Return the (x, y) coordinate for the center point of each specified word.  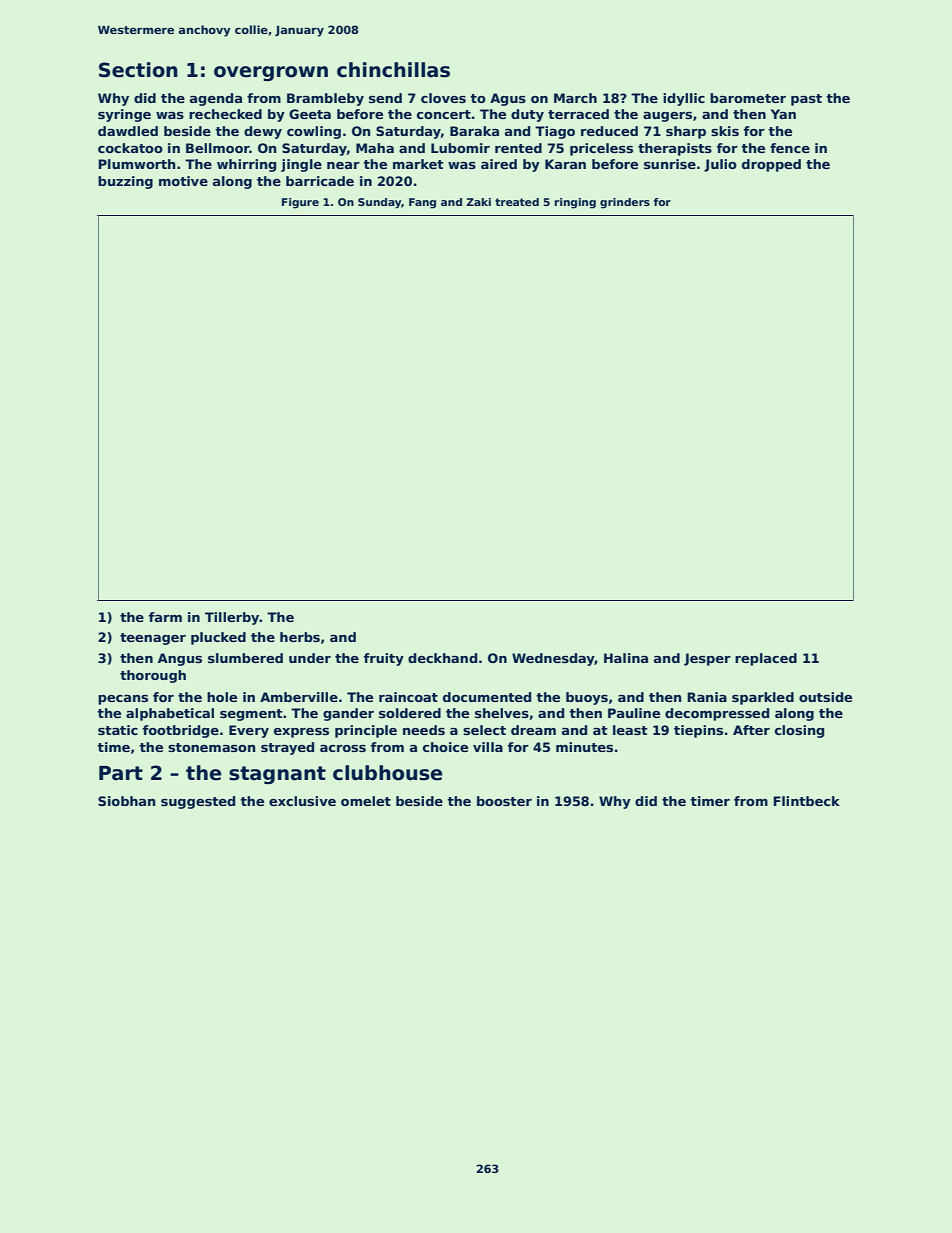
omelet (366, 801)
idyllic (684, 99)
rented (518, 148)
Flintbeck (806, 801)
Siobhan (126, 801)
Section (138, 70)
